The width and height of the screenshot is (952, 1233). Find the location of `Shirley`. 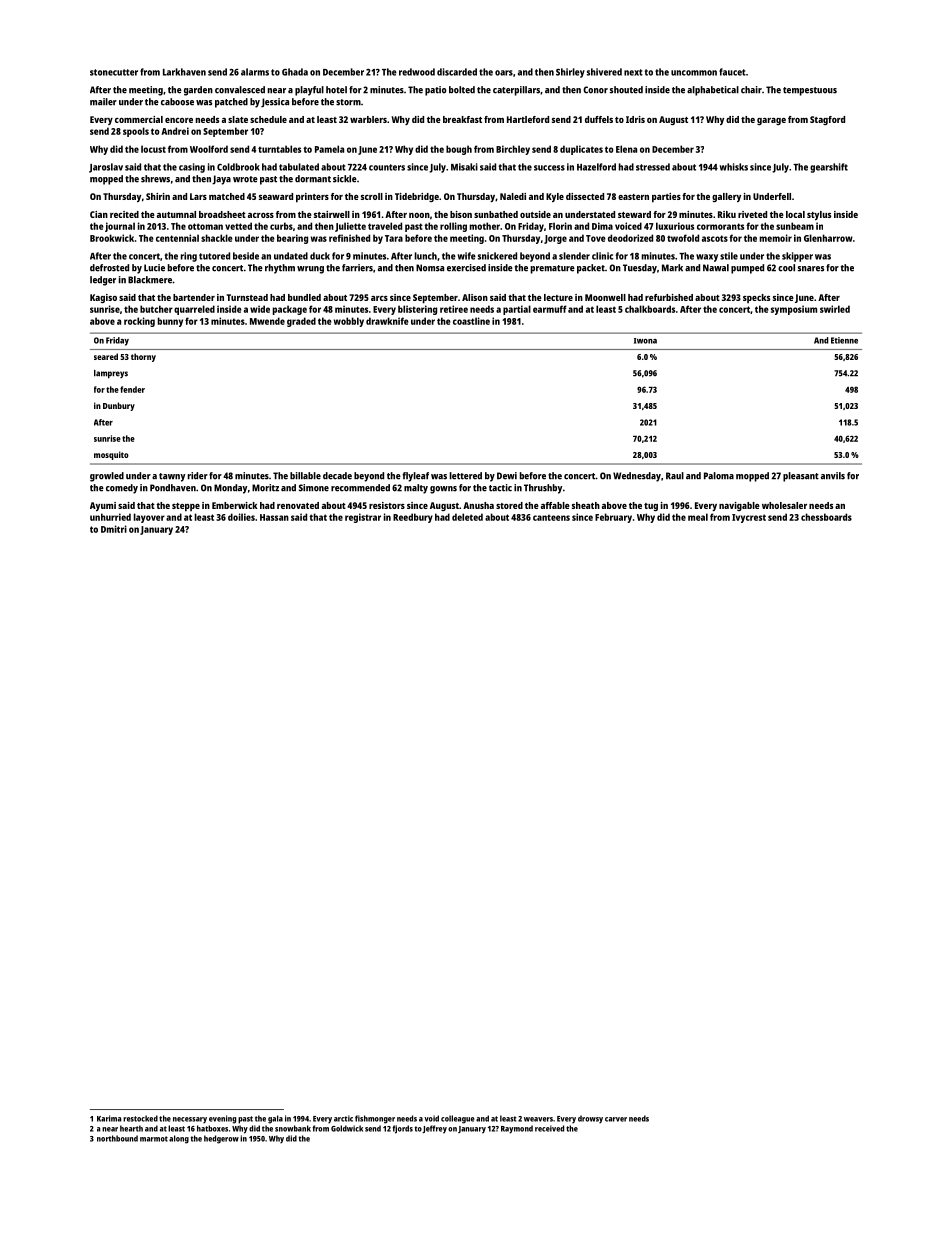

Shirley is located at coordinates (570, 73).
